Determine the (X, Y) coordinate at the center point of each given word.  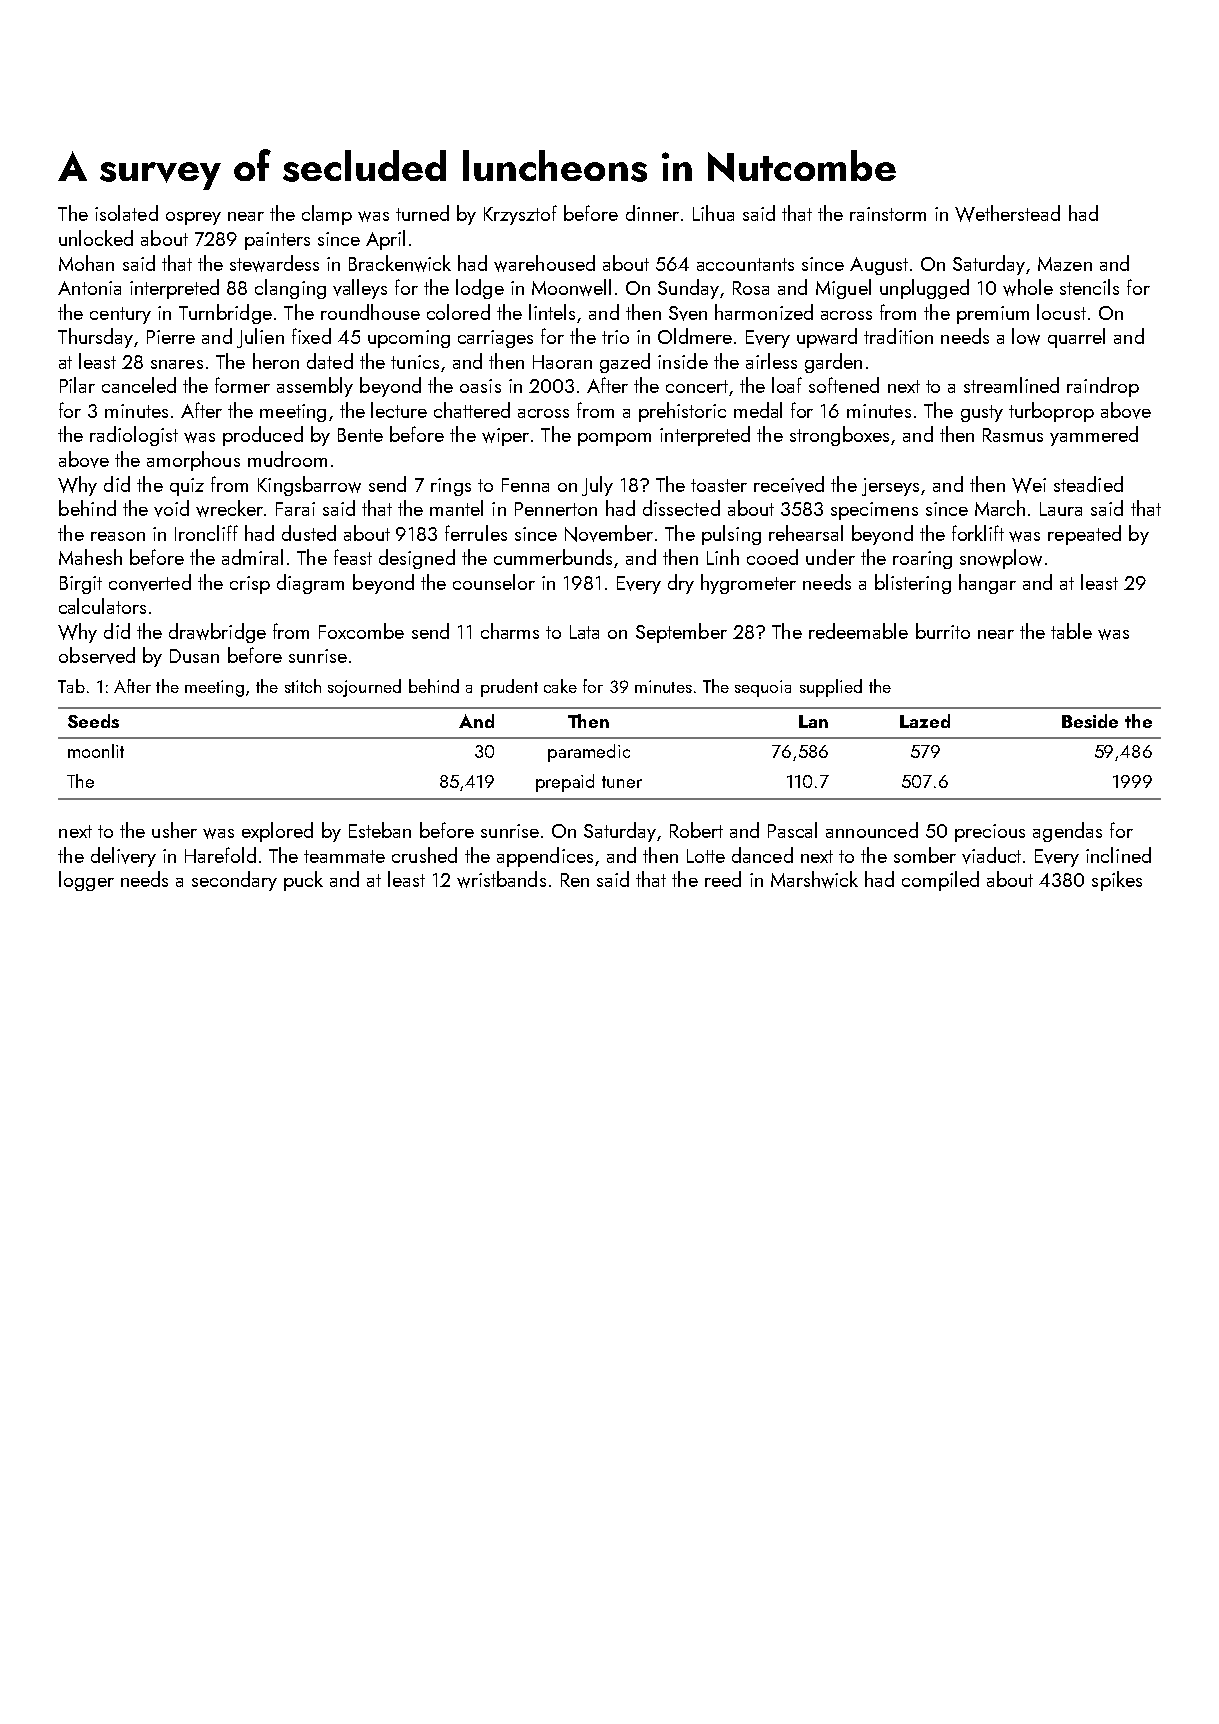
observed (97, 655)
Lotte (706, 856)
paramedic (589, 753)
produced (263, 436)
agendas (1067, 832)
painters (277, 241)
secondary (234, 881)
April (385, 240)
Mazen (1065, 264)
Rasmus (1013, 435)
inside (683, 361)
